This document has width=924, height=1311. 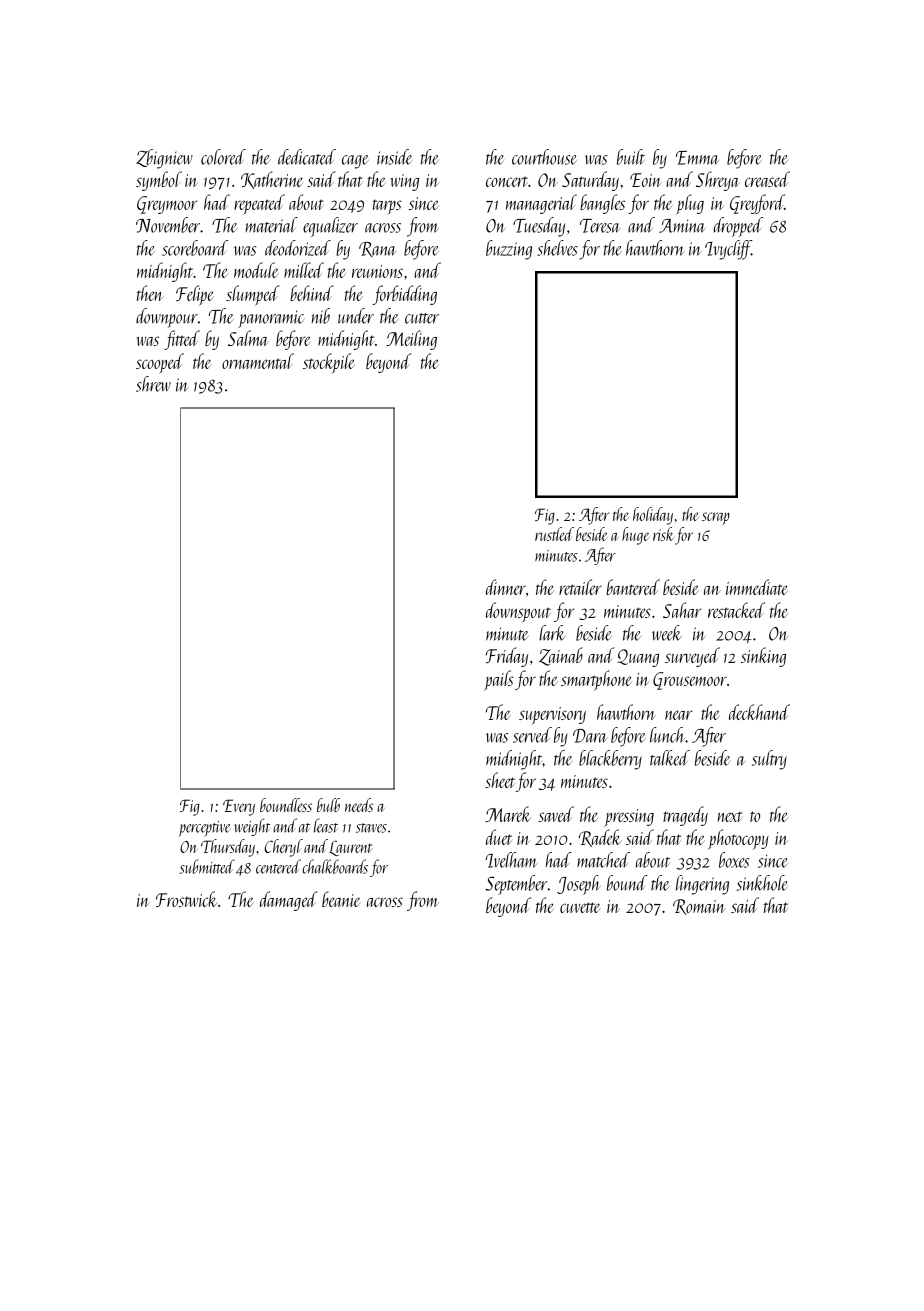 What do you see at coordinates (518, 612) in the document?
I see `downspout` at bounding box center [518, 612].
